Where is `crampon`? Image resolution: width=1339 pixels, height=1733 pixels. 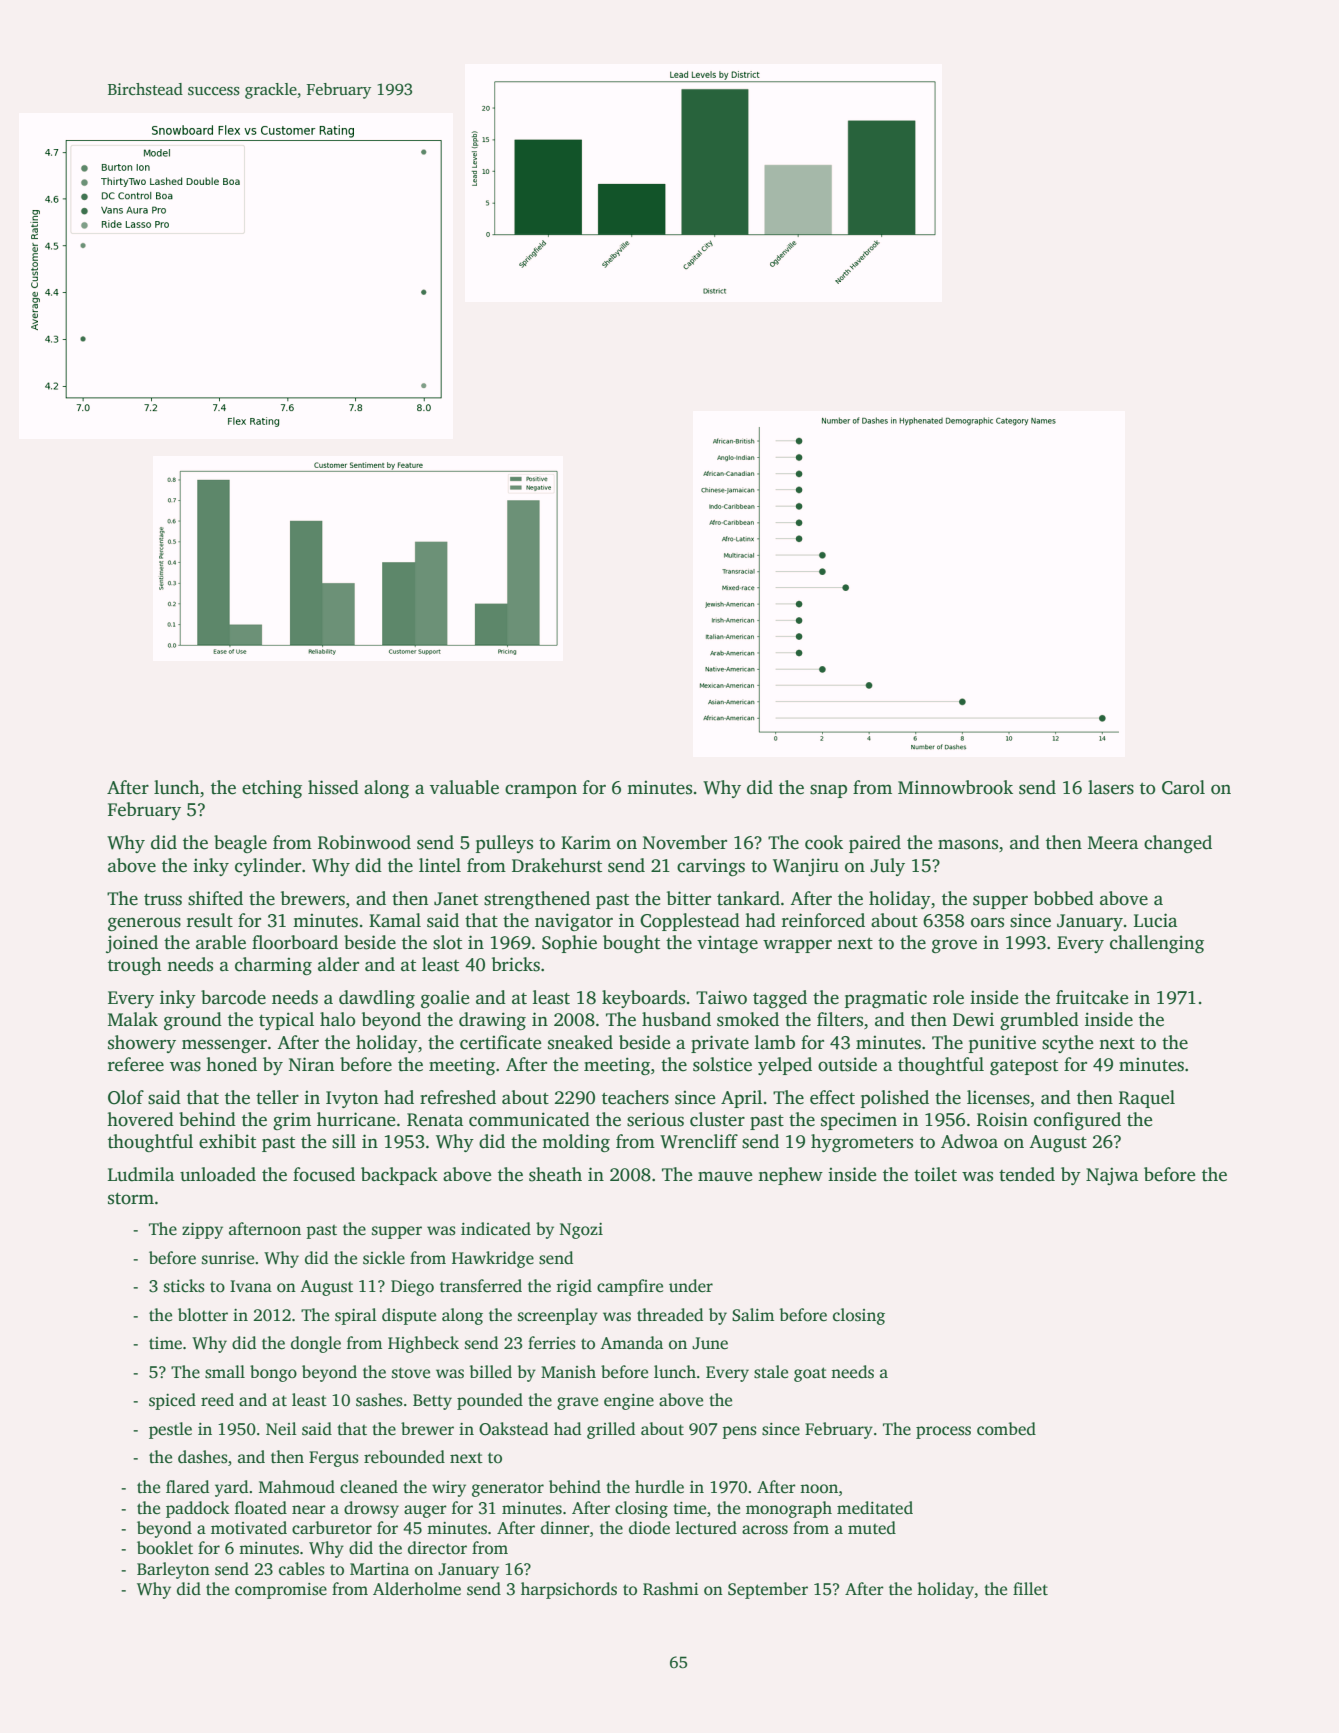
crampon is located at coordinates (541, 791).
